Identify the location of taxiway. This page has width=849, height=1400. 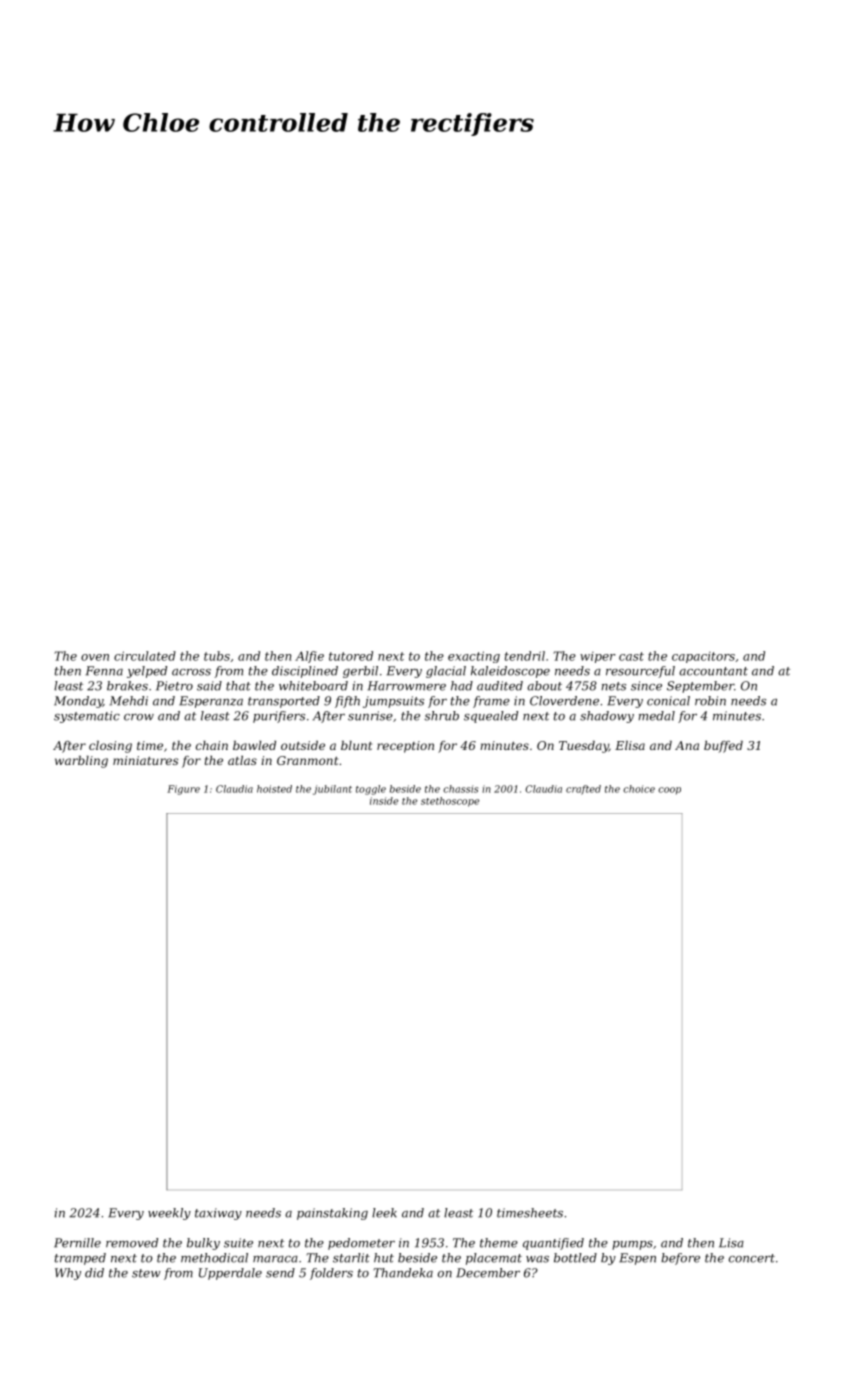
(218, 1214).
